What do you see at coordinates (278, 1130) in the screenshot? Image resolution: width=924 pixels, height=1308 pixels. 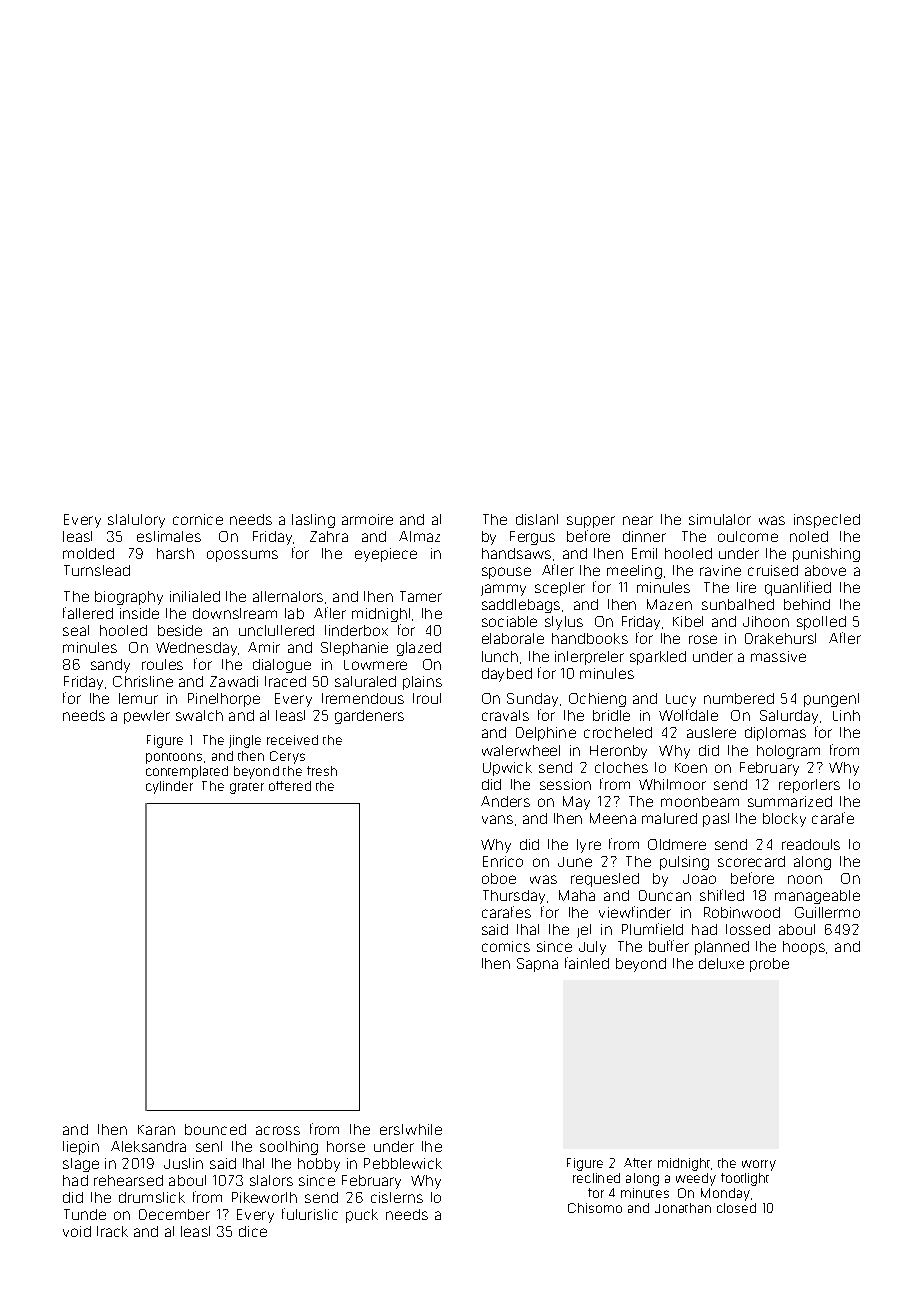 I see `across` at bounding box center [278, 1130].
